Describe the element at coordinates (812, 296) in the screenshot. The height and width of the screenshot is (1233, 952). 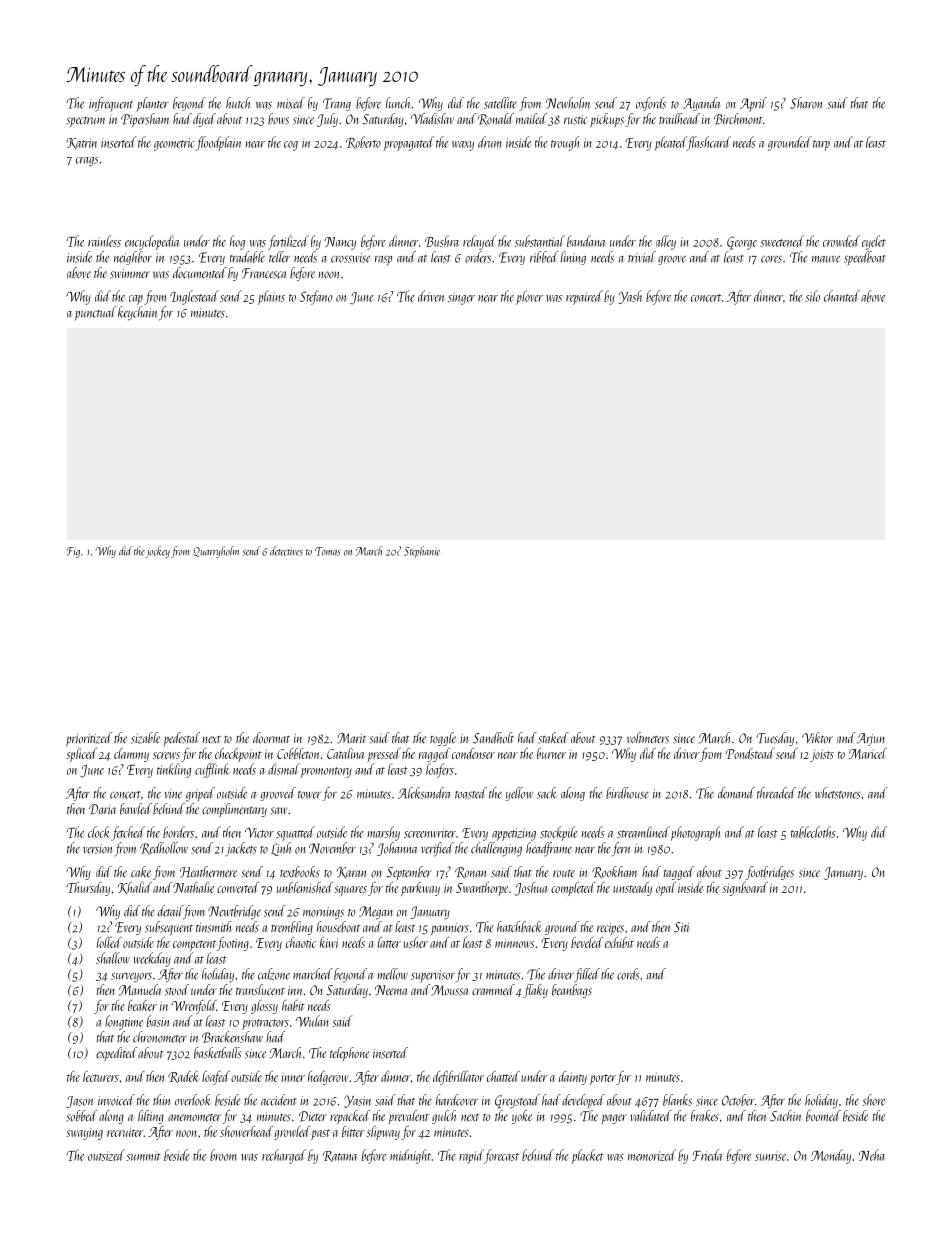
I see `silo` at that location.
